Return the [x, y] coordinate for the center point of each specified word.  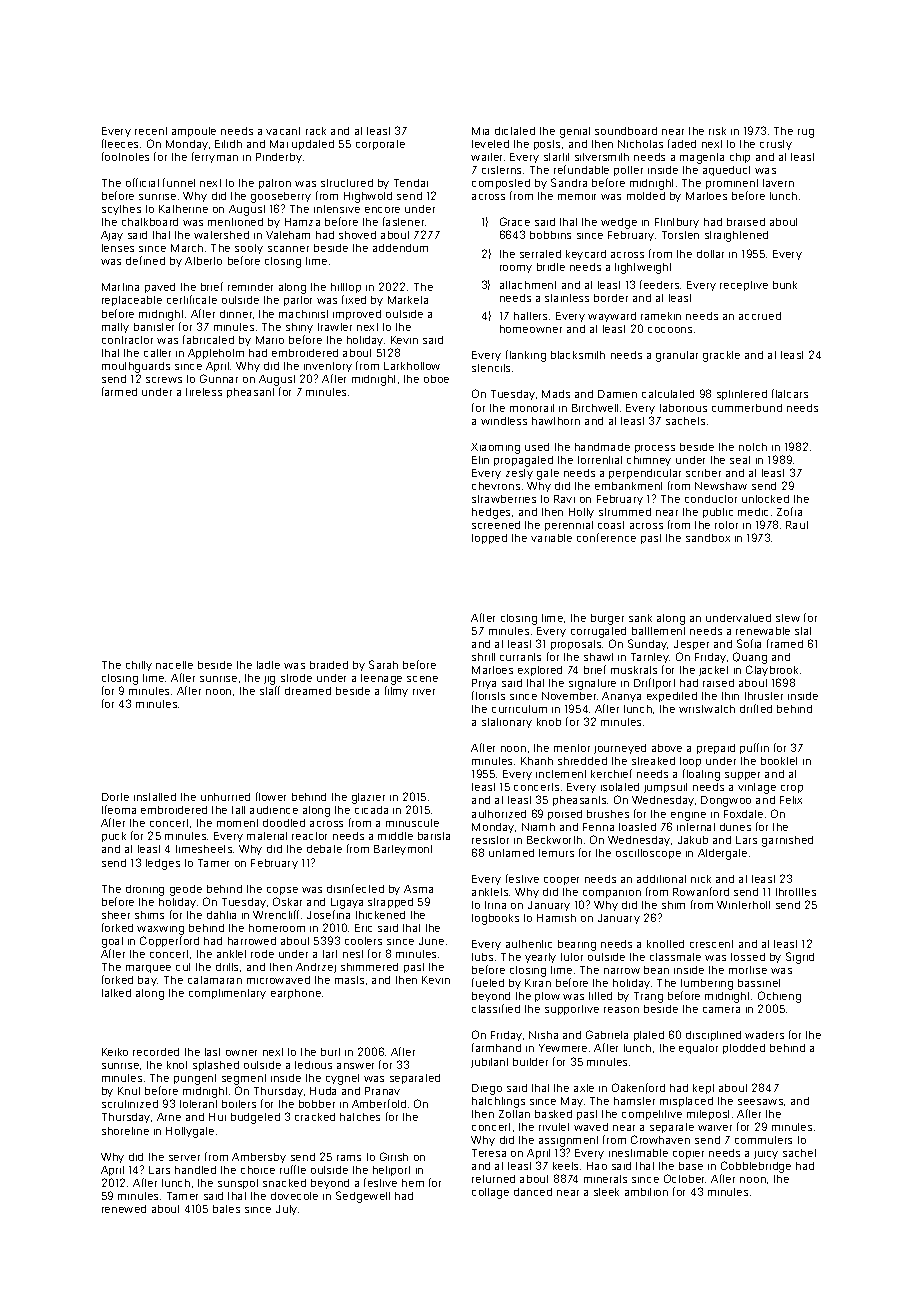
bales [226, 1209]
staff [270, 690]
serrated [540, 254]
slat [803, 631]
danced [533, 1192]
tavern [778, 183]
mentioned [235, 222]
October [685, 1178]
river [424, 692]
